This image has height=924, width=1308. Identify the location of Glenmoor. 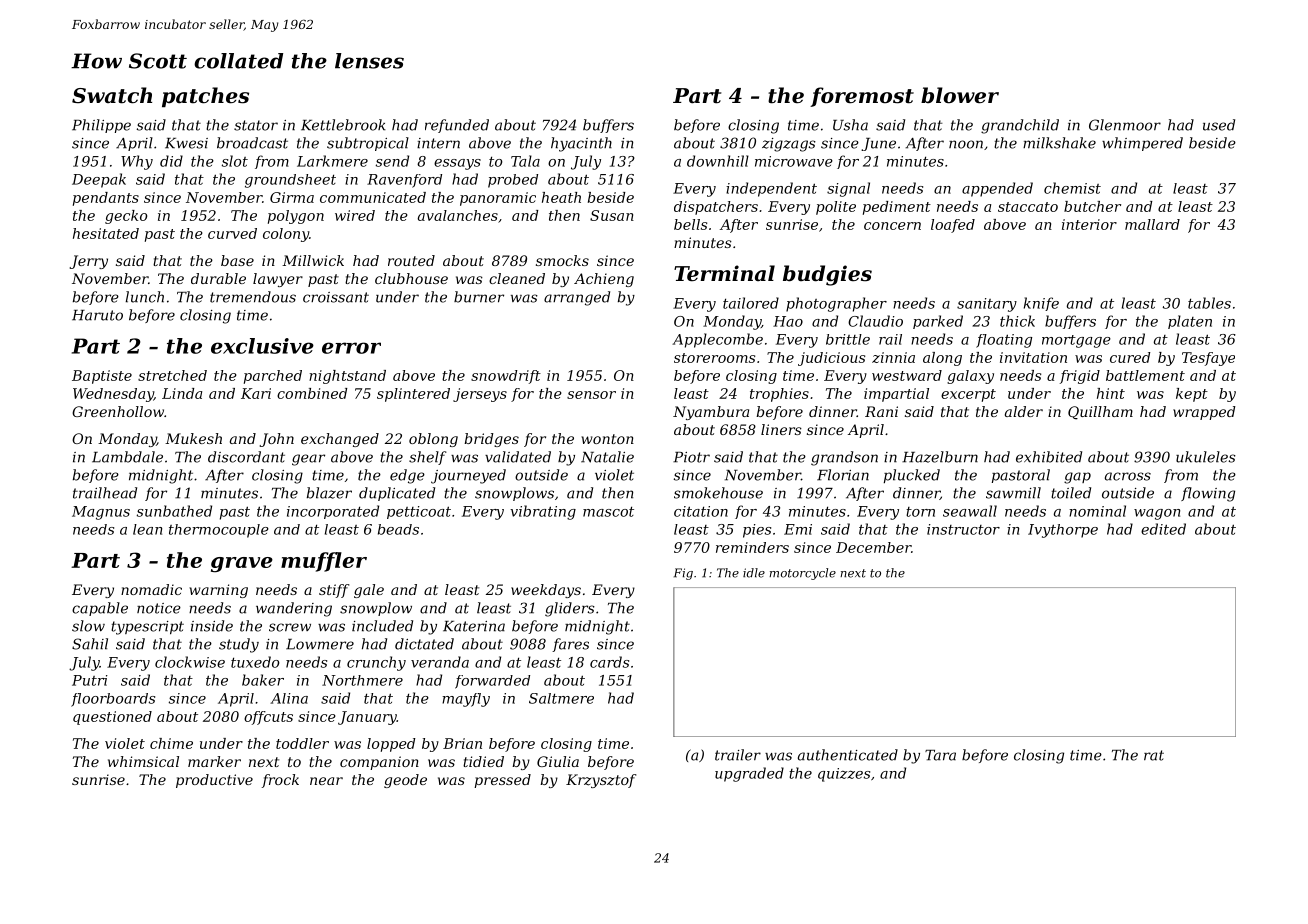
(1125, 125).
